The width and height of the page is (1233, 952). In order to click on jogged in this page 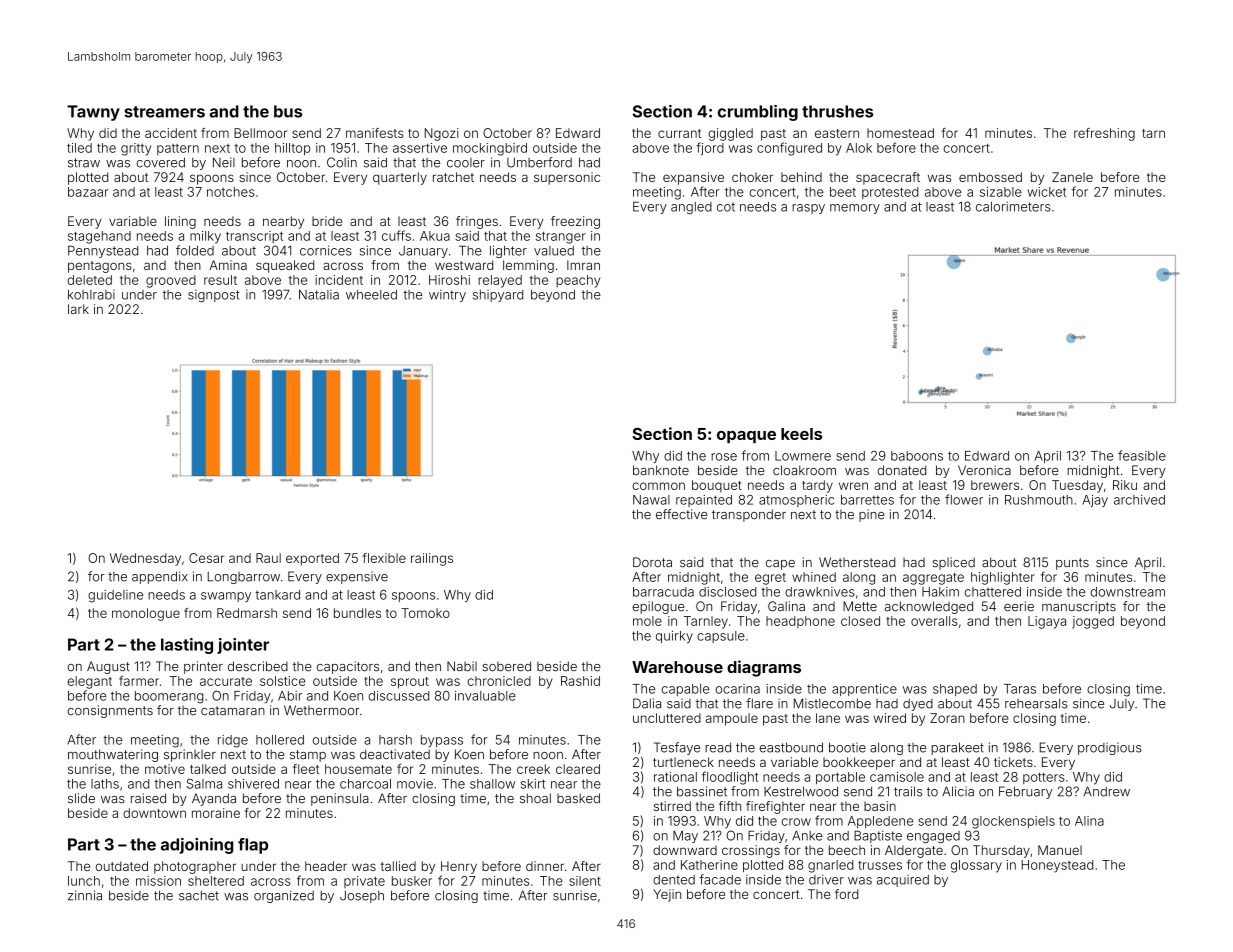, I will do `click(1093, 622)`.
